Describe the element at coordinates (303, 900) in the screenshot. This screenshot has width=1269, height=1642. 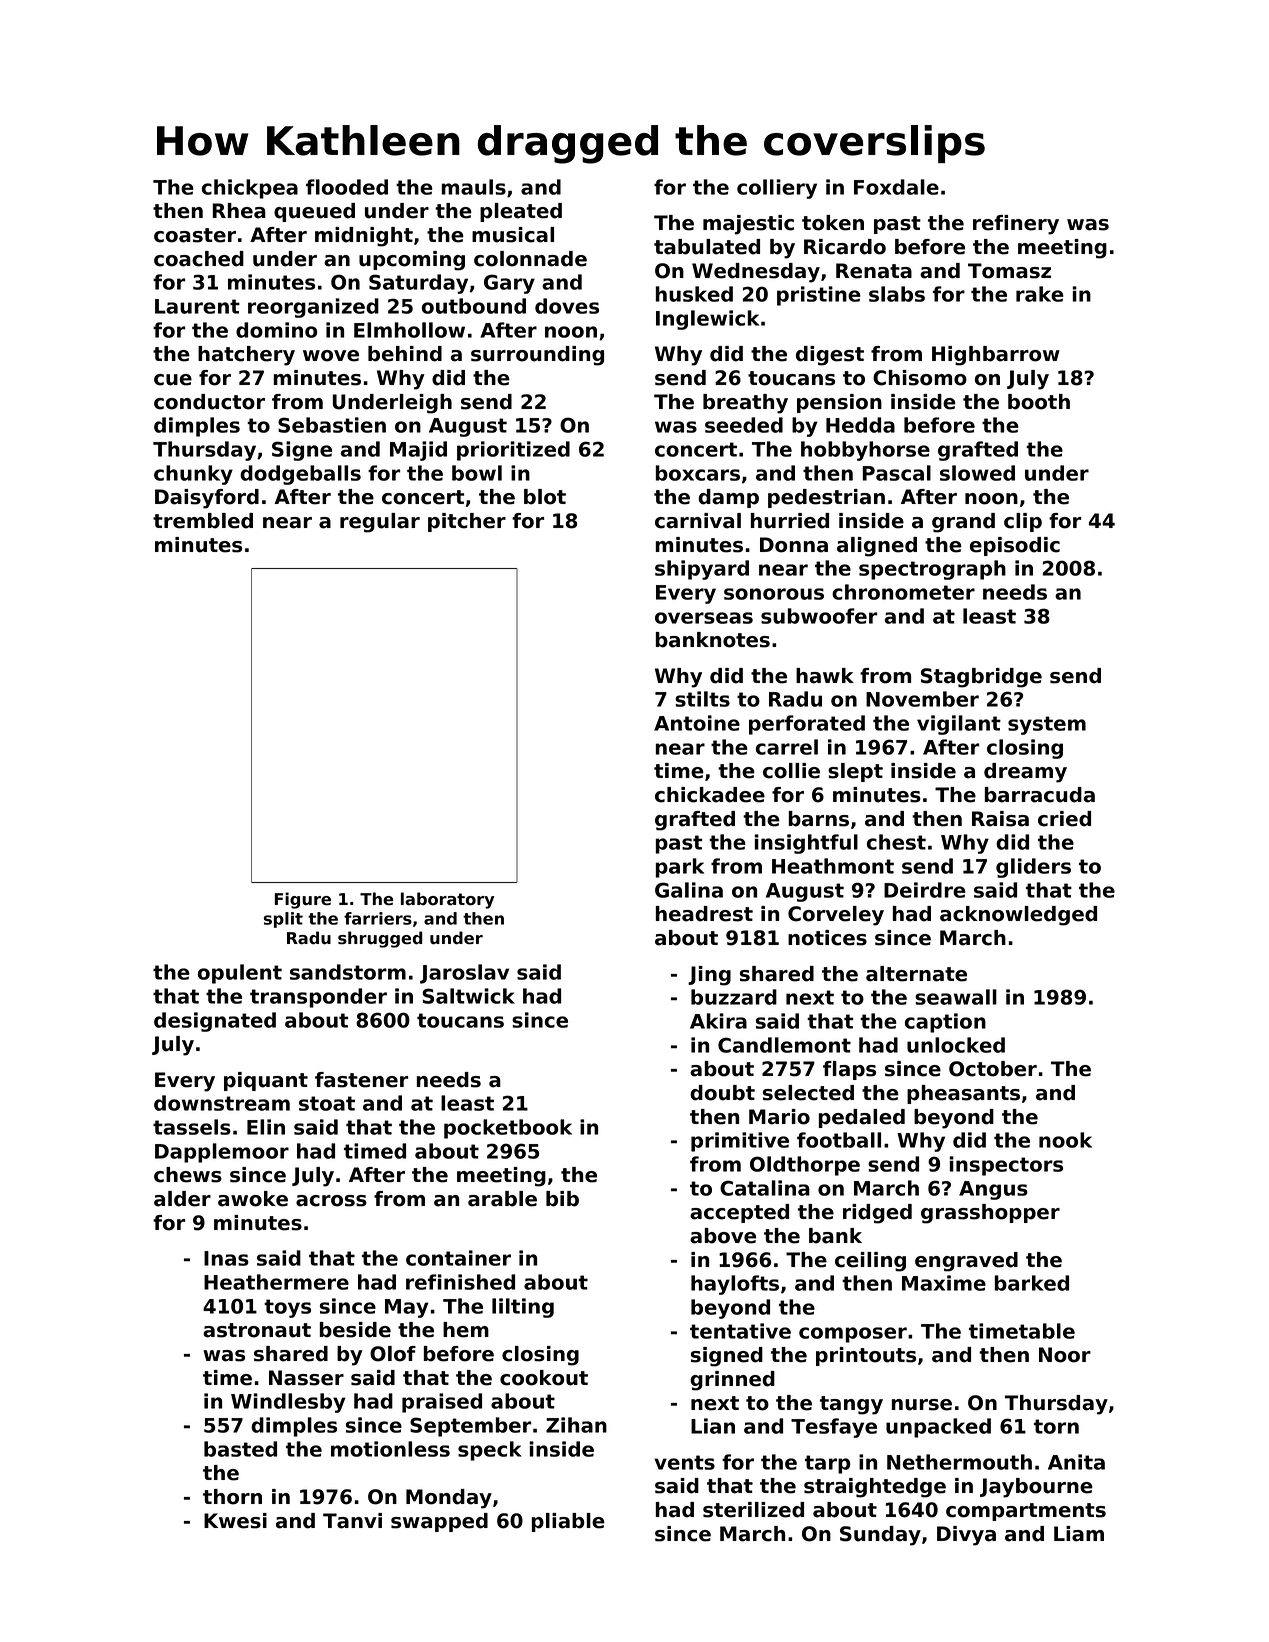
I see `Figure` at that location.
